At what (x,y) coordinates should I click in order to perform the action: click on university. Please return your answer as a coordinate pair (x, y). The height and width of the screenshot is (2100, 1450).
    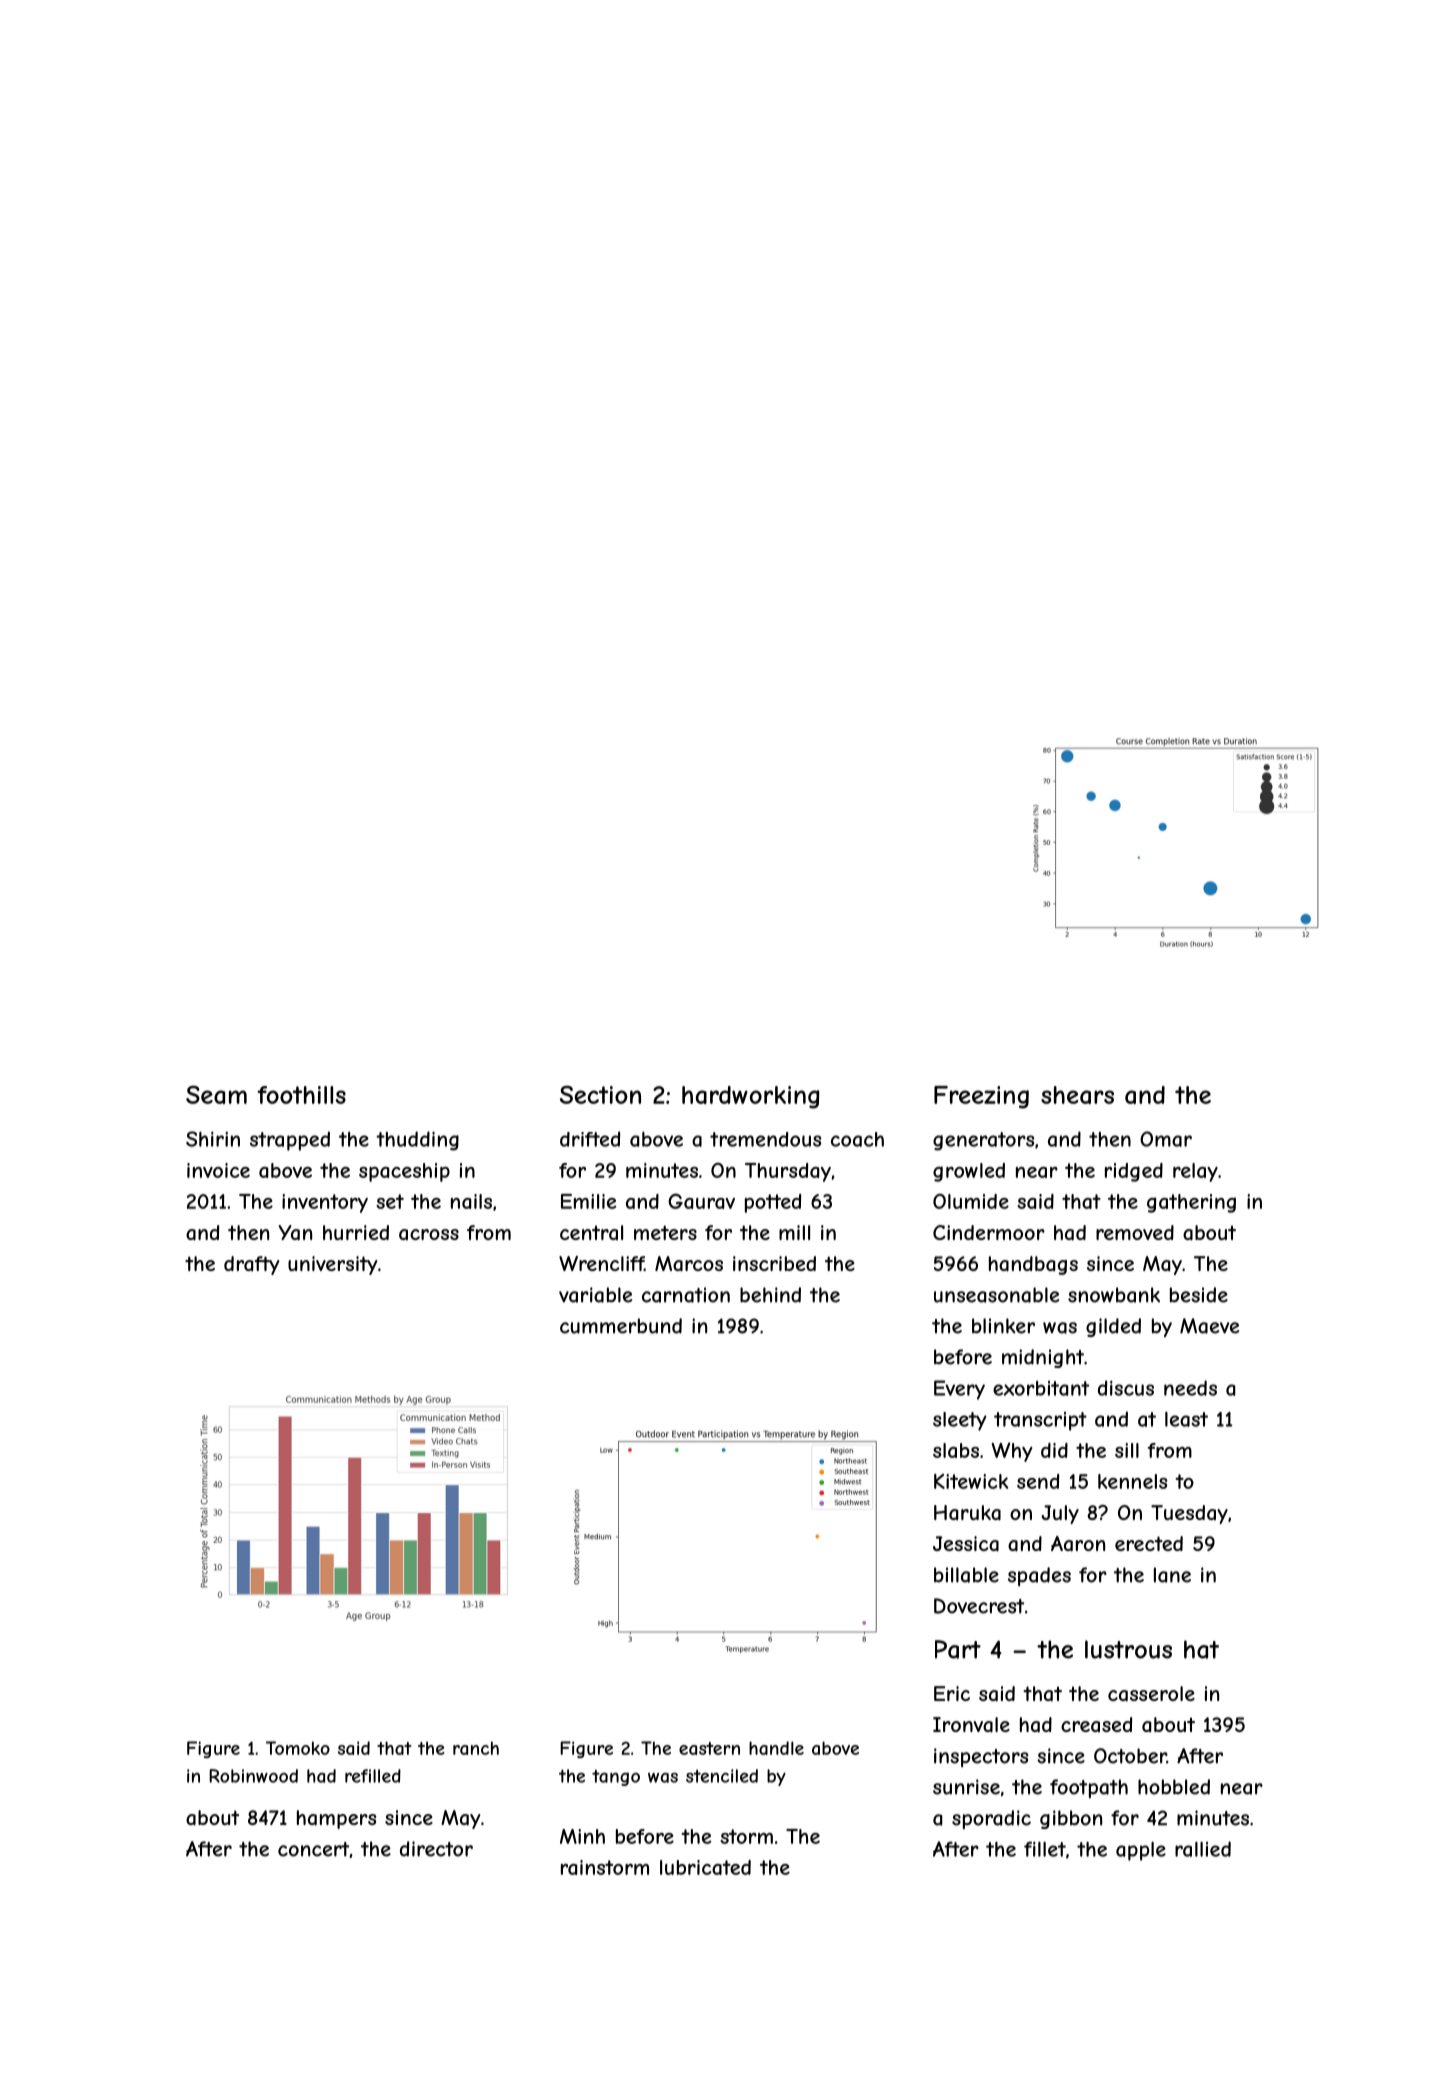
    Looking at the image, I should click on (332, 1265).
